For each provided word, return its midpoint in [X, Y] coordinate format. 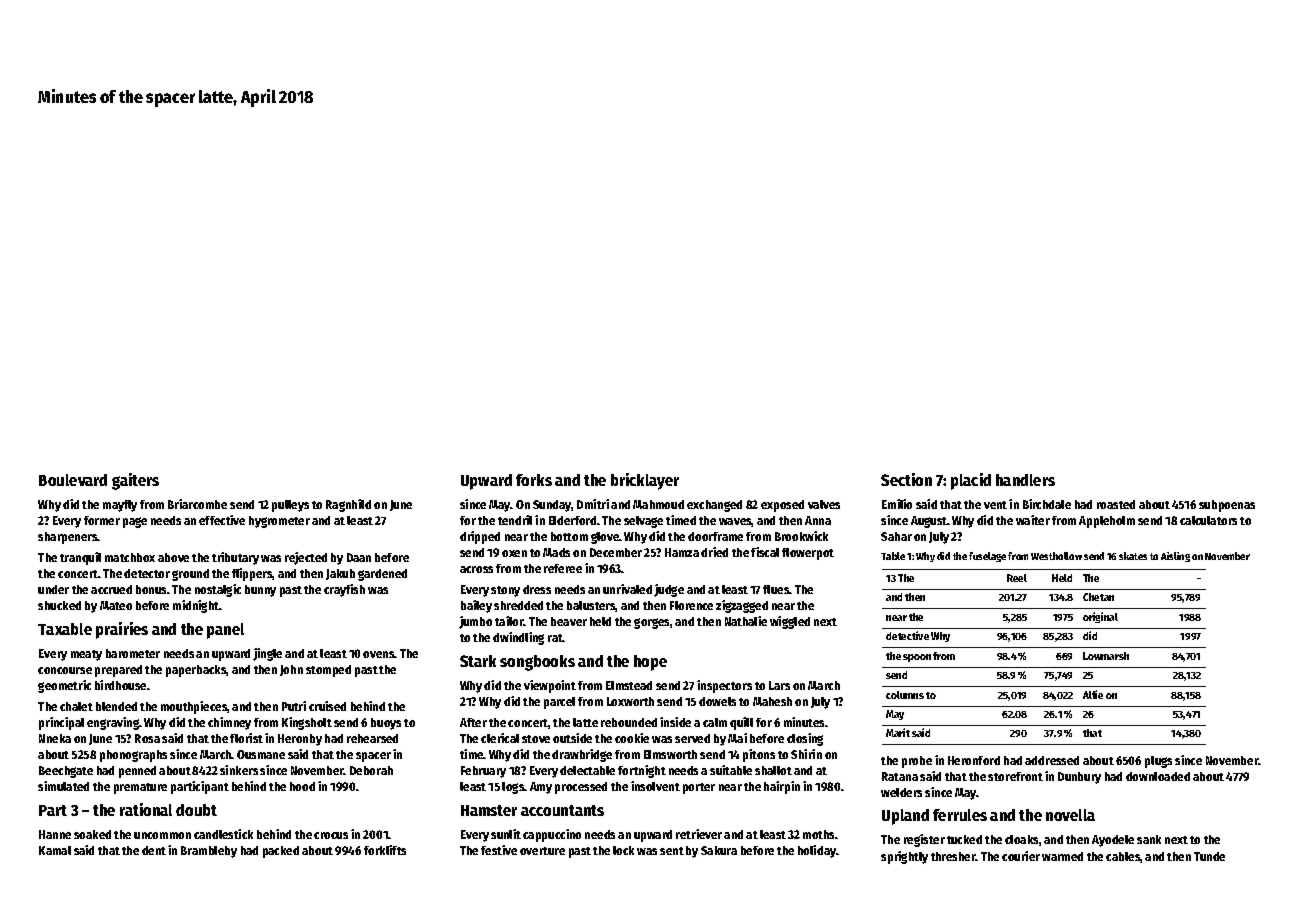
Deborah [371, 770]
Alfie [1093, 694]
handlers [1025, 480]
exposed [782, 506]
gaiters [135, 481]
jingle [267, 654]
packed [281, 852]
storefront [1015, 776]
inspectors [724, 686]
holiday [817, 851]
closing [805, 739]
